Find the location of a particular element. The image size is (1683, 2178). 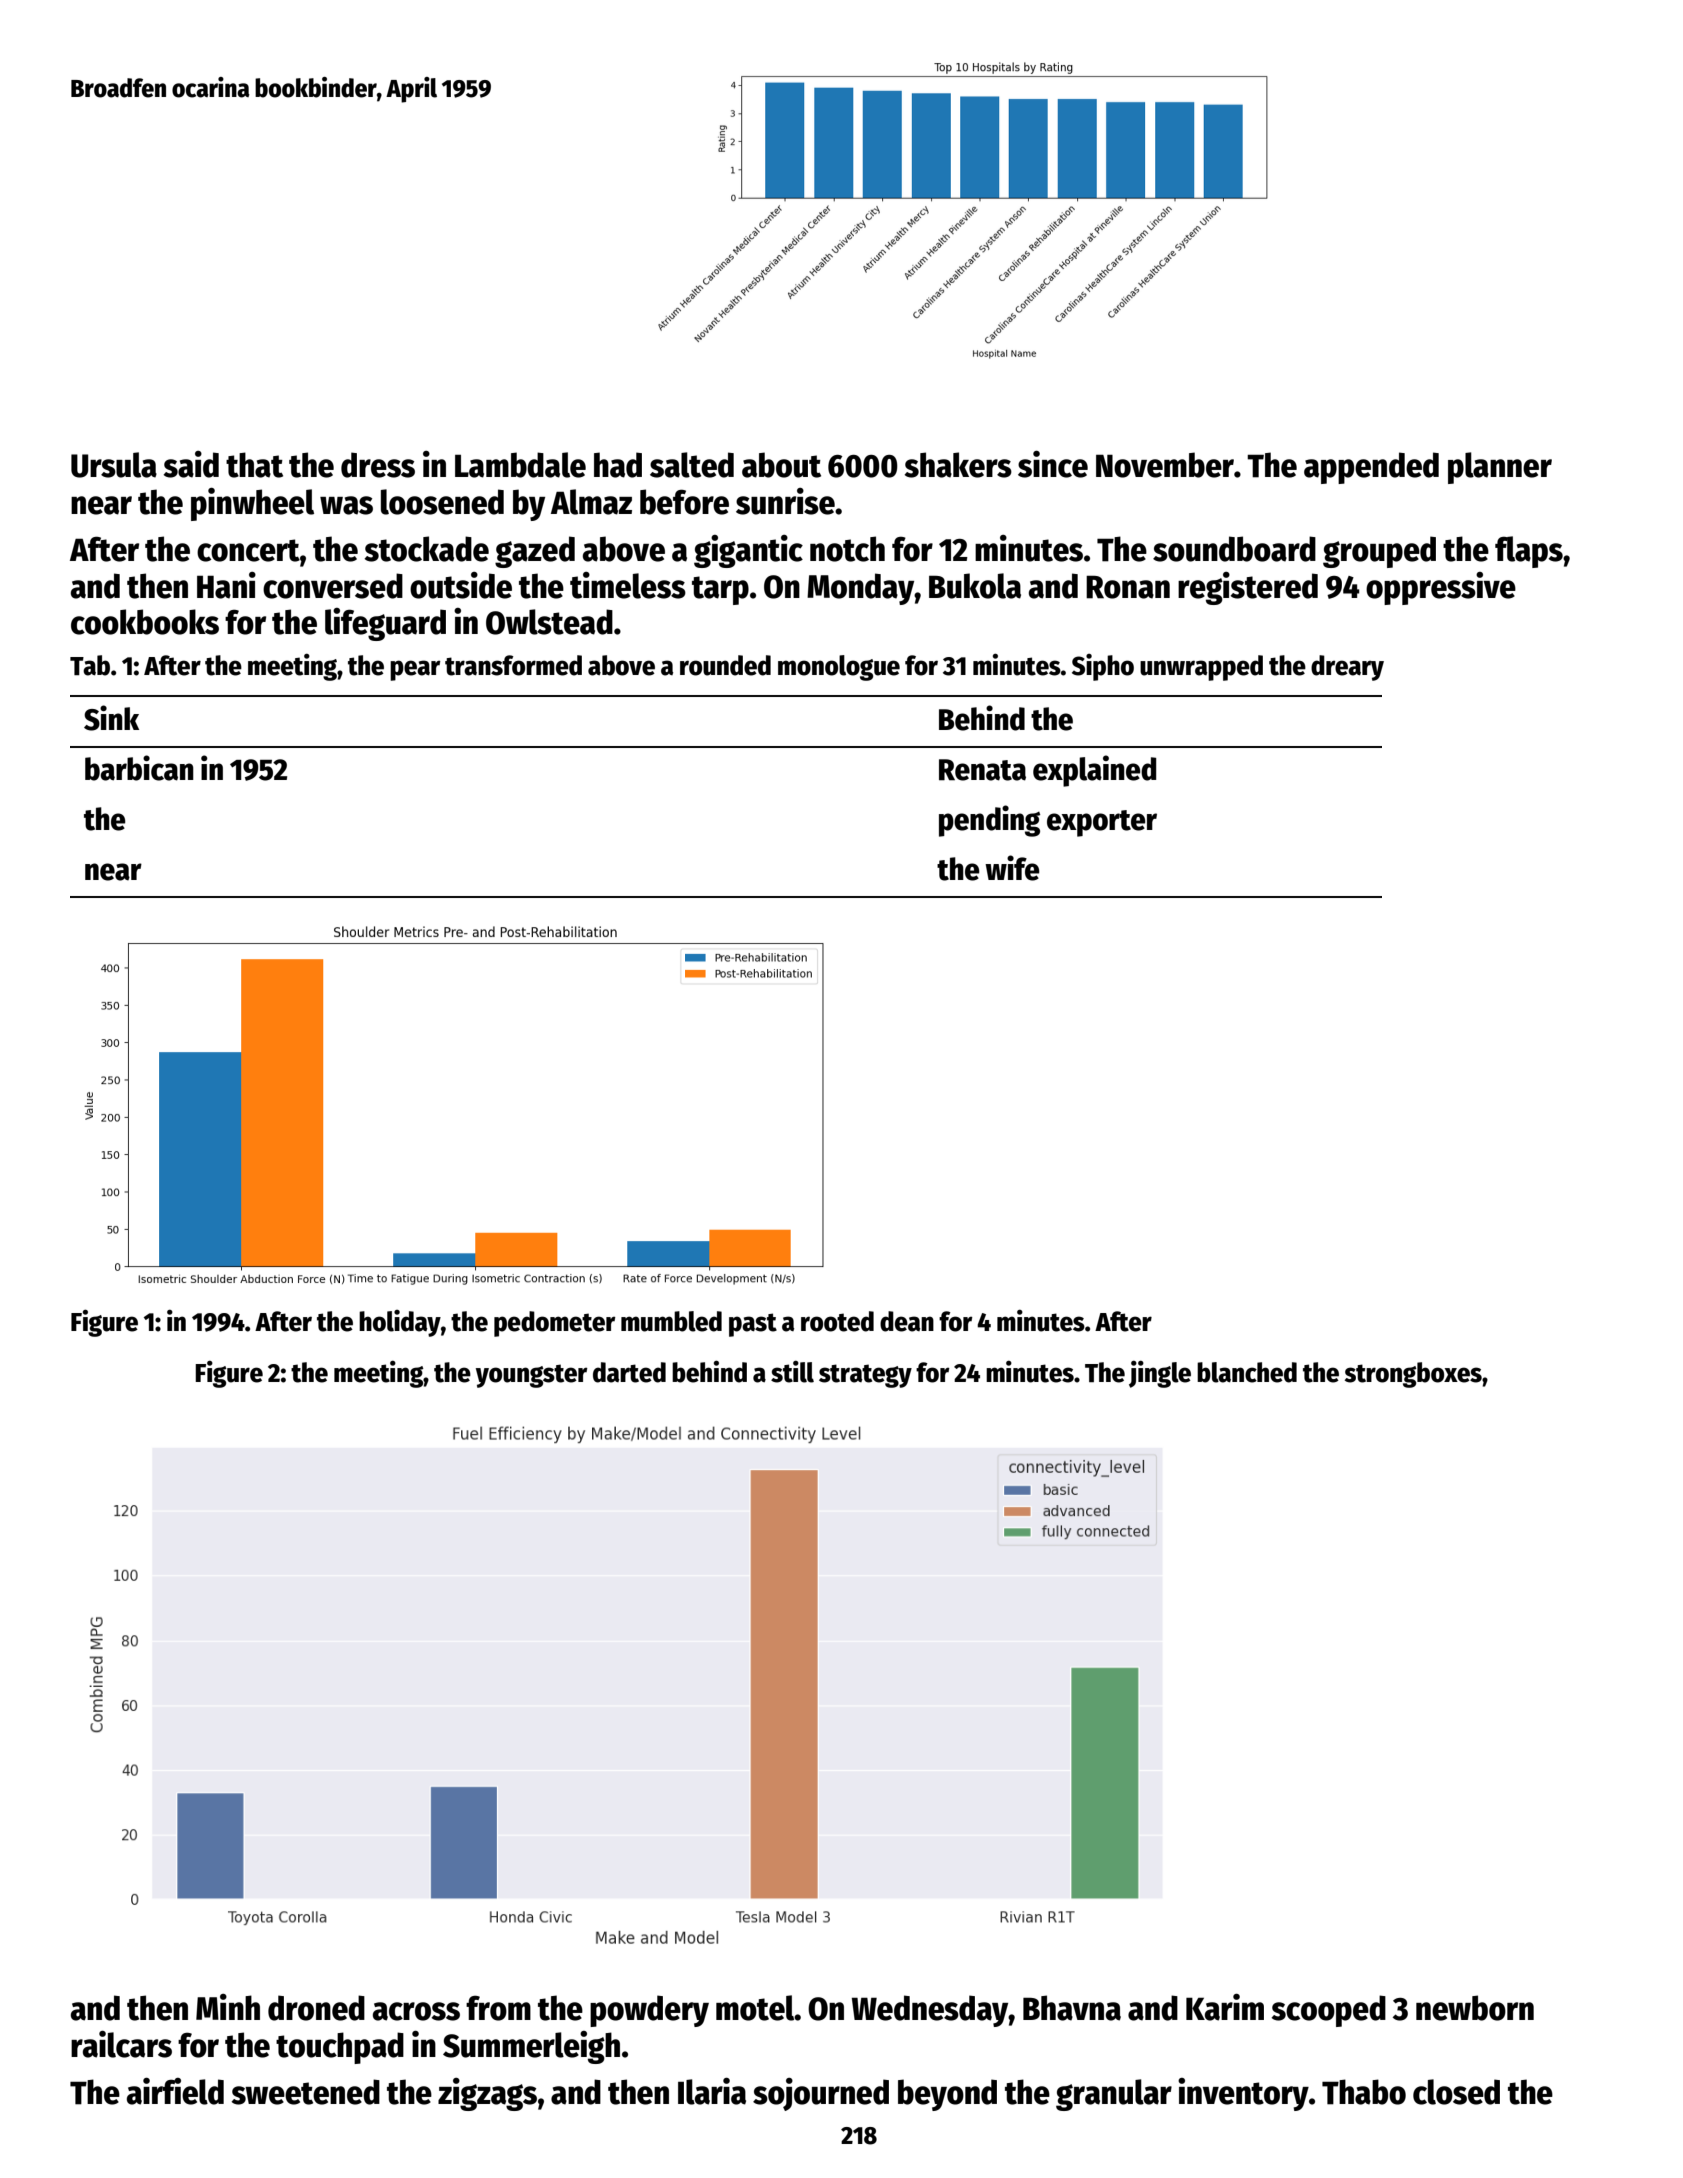

holiday is located at coordinates (400, 1323).
